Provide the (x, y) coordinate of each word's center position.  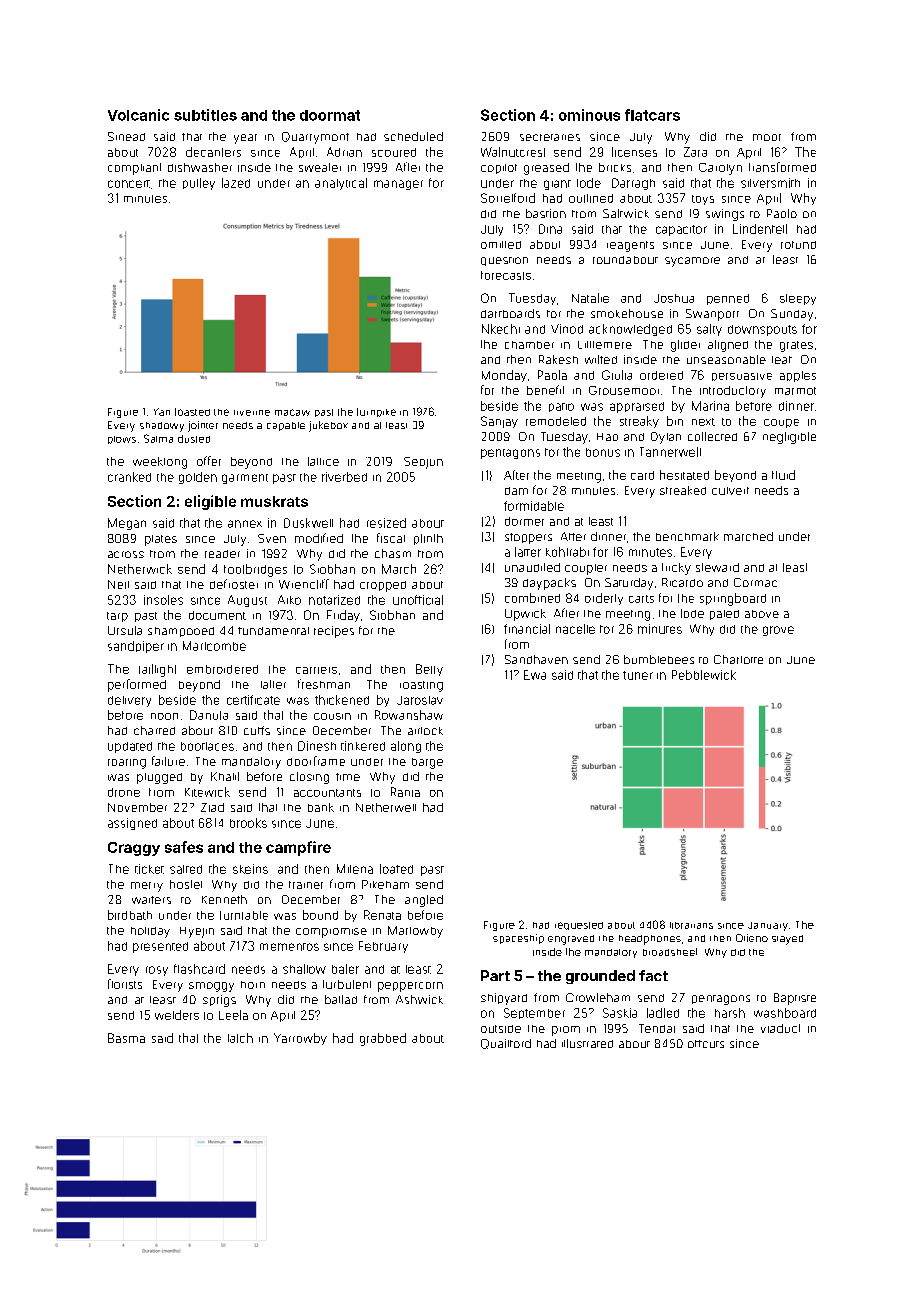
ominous (589, 115)
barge (427, 763)
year (245, 139)
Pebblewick (704, 675)
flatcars (652, 115)
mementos (289, 947)
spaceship (518, 939)
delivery (129, 701)
